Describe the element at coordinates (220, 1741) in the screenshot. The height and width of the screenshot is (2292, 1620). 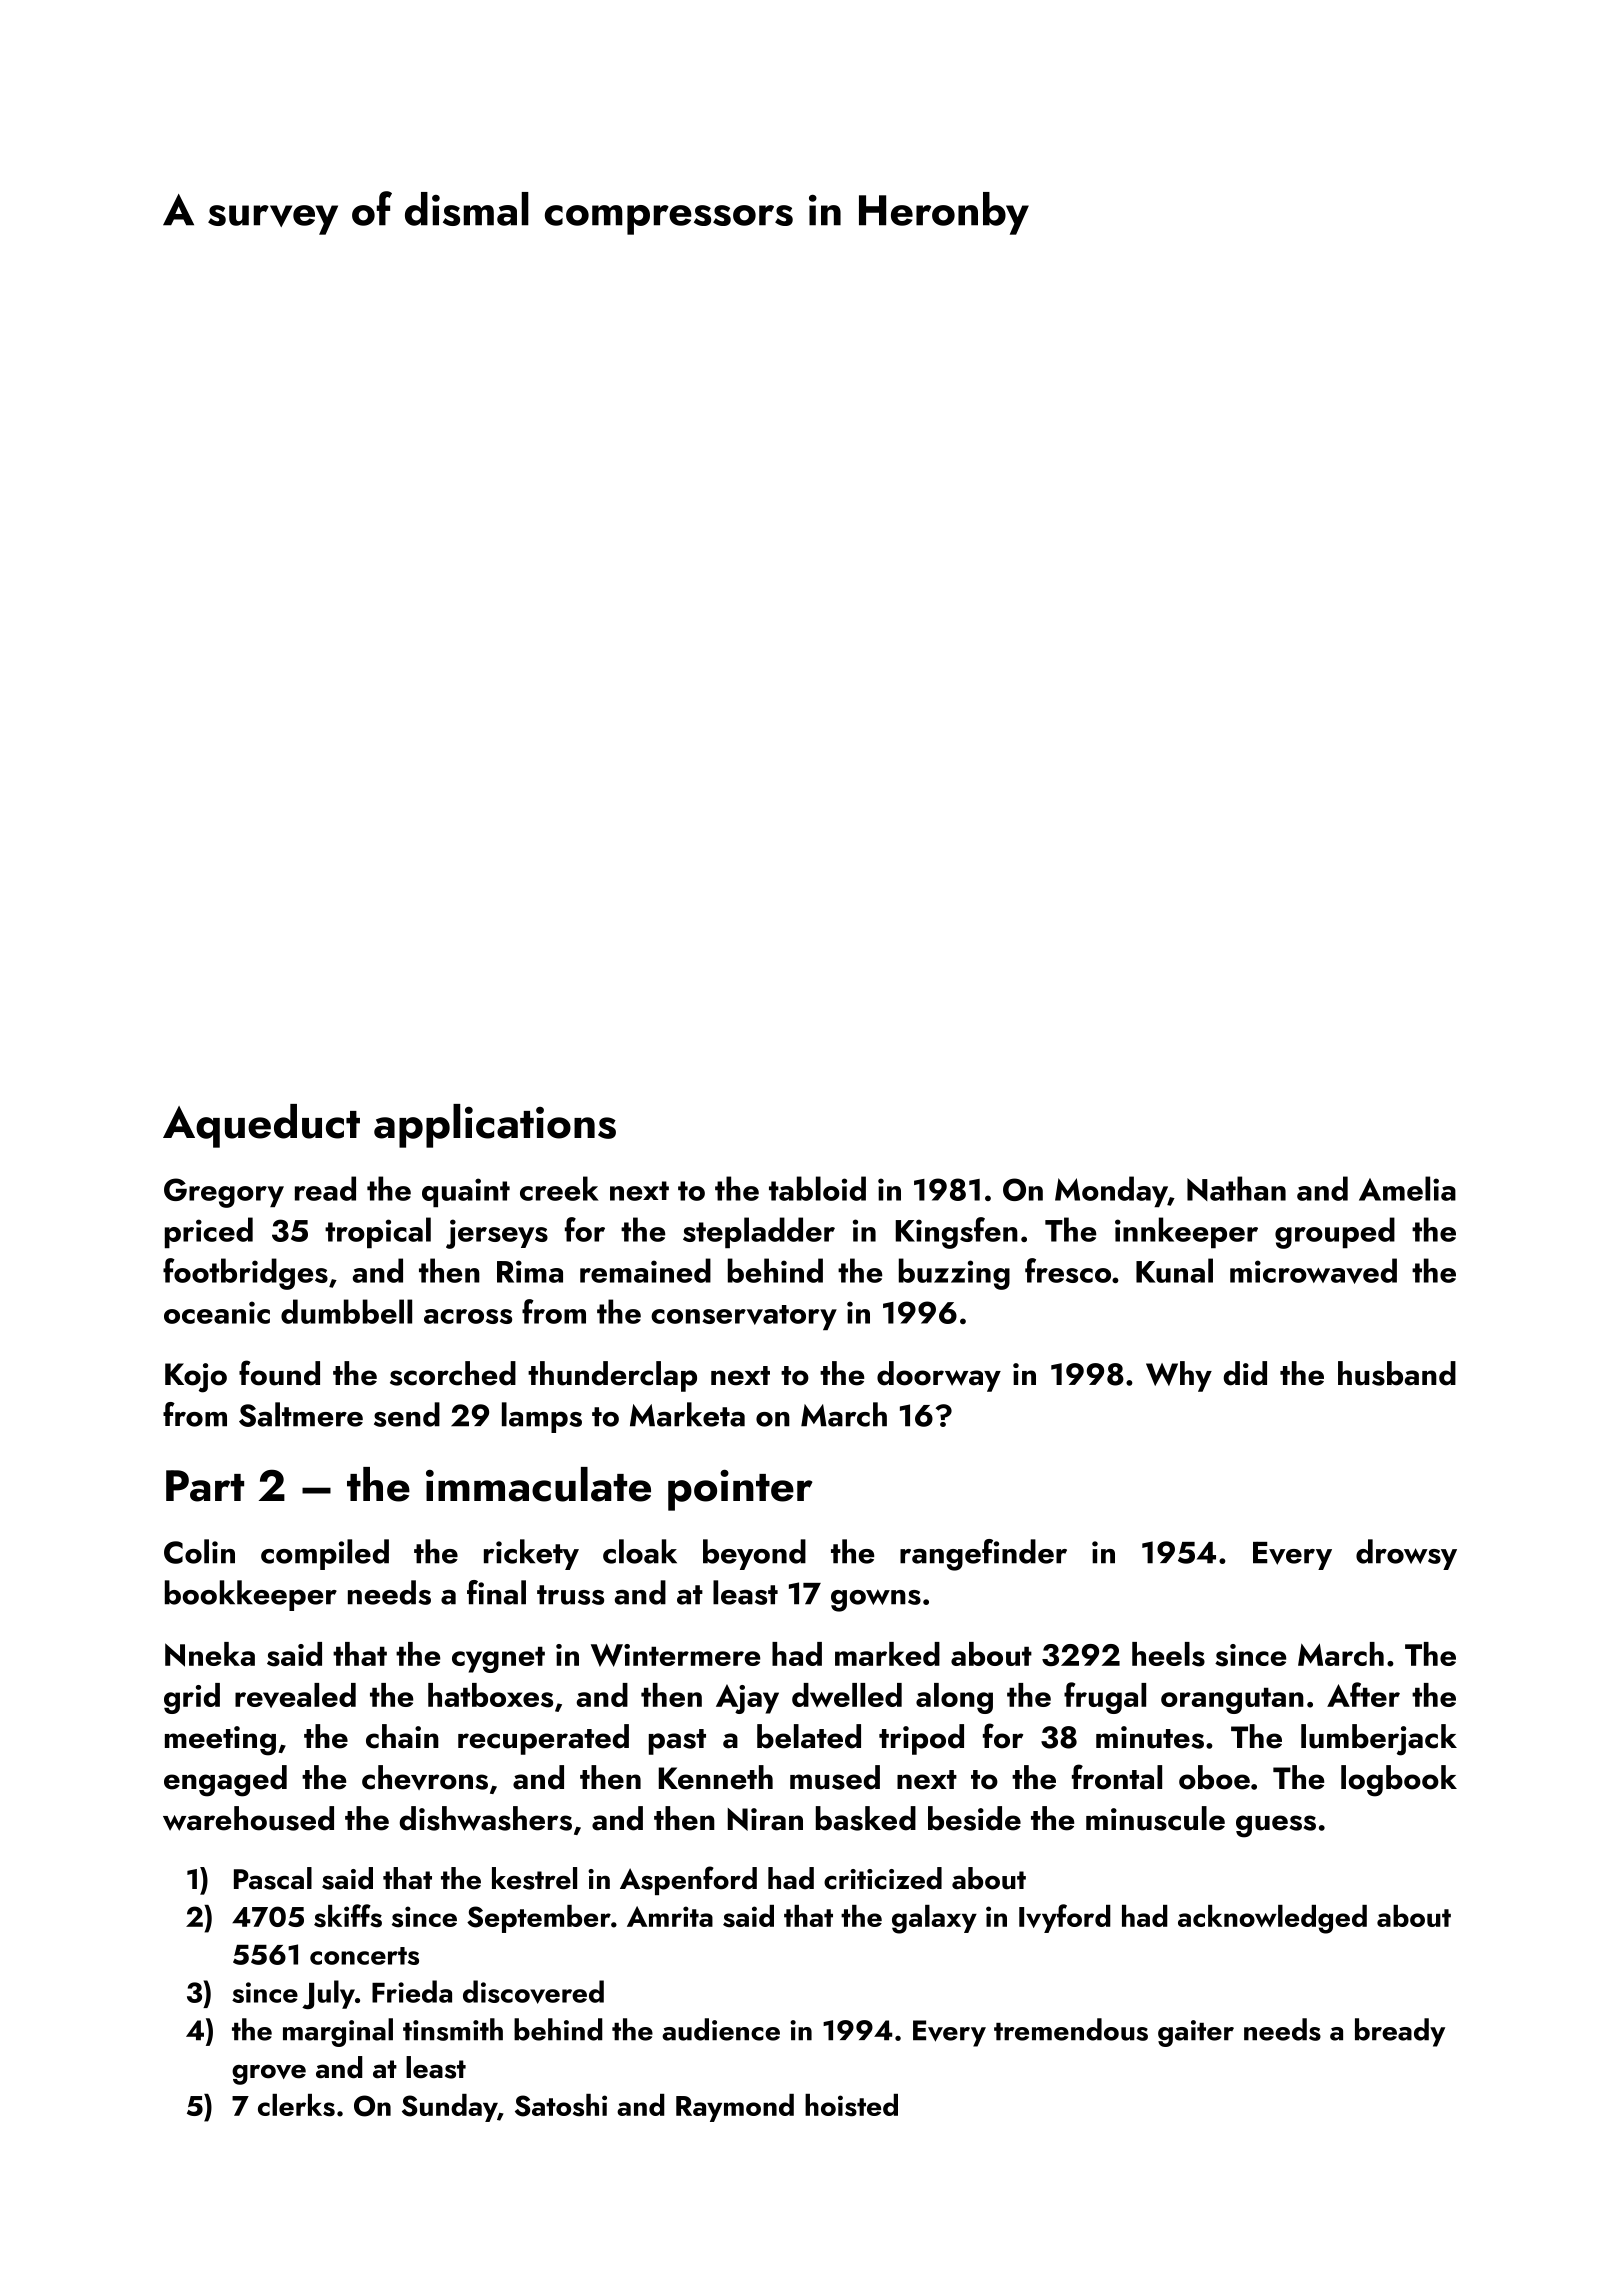
I see `meeting` at that location.
